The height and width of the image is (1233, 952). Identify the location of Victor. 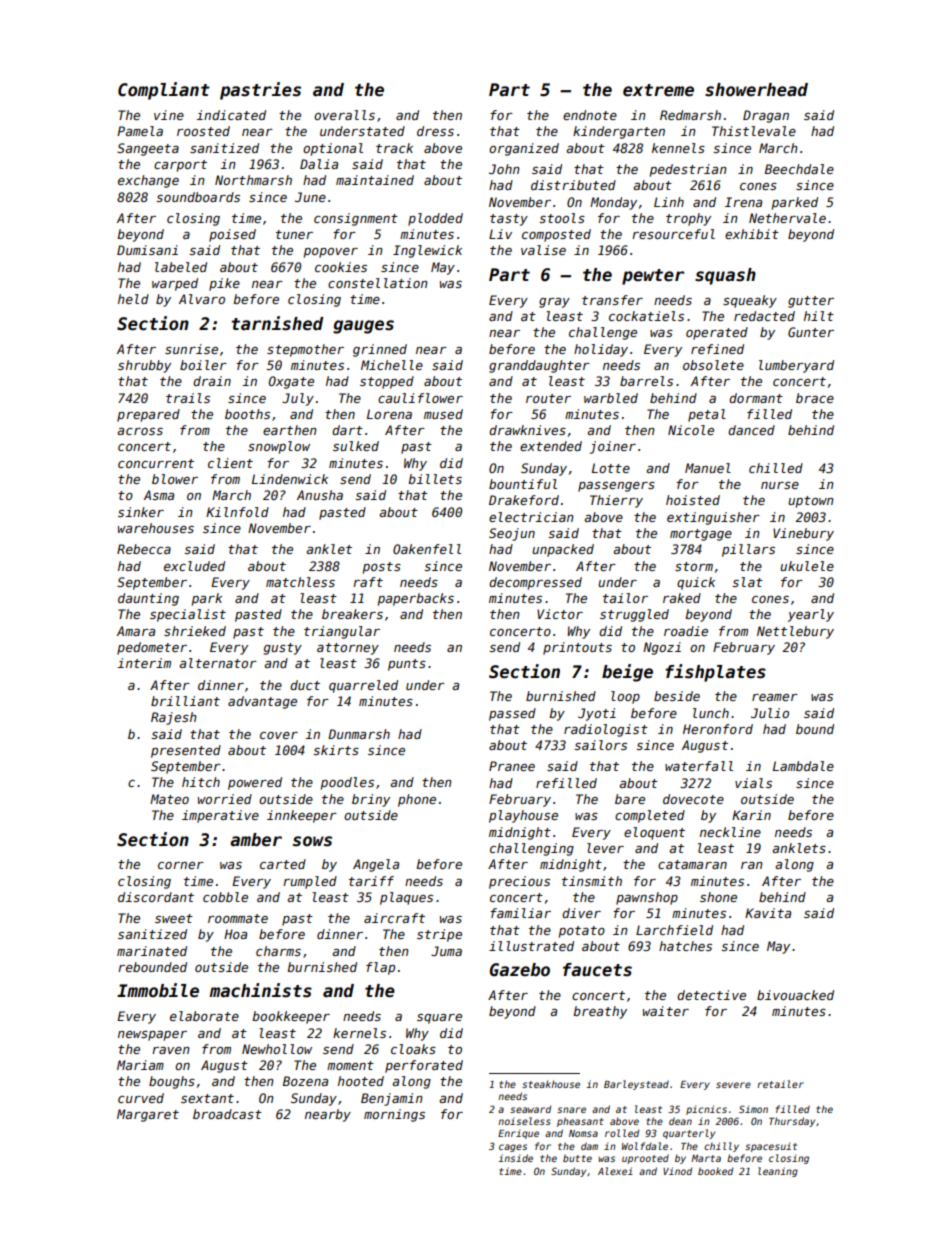
(560, 614).
